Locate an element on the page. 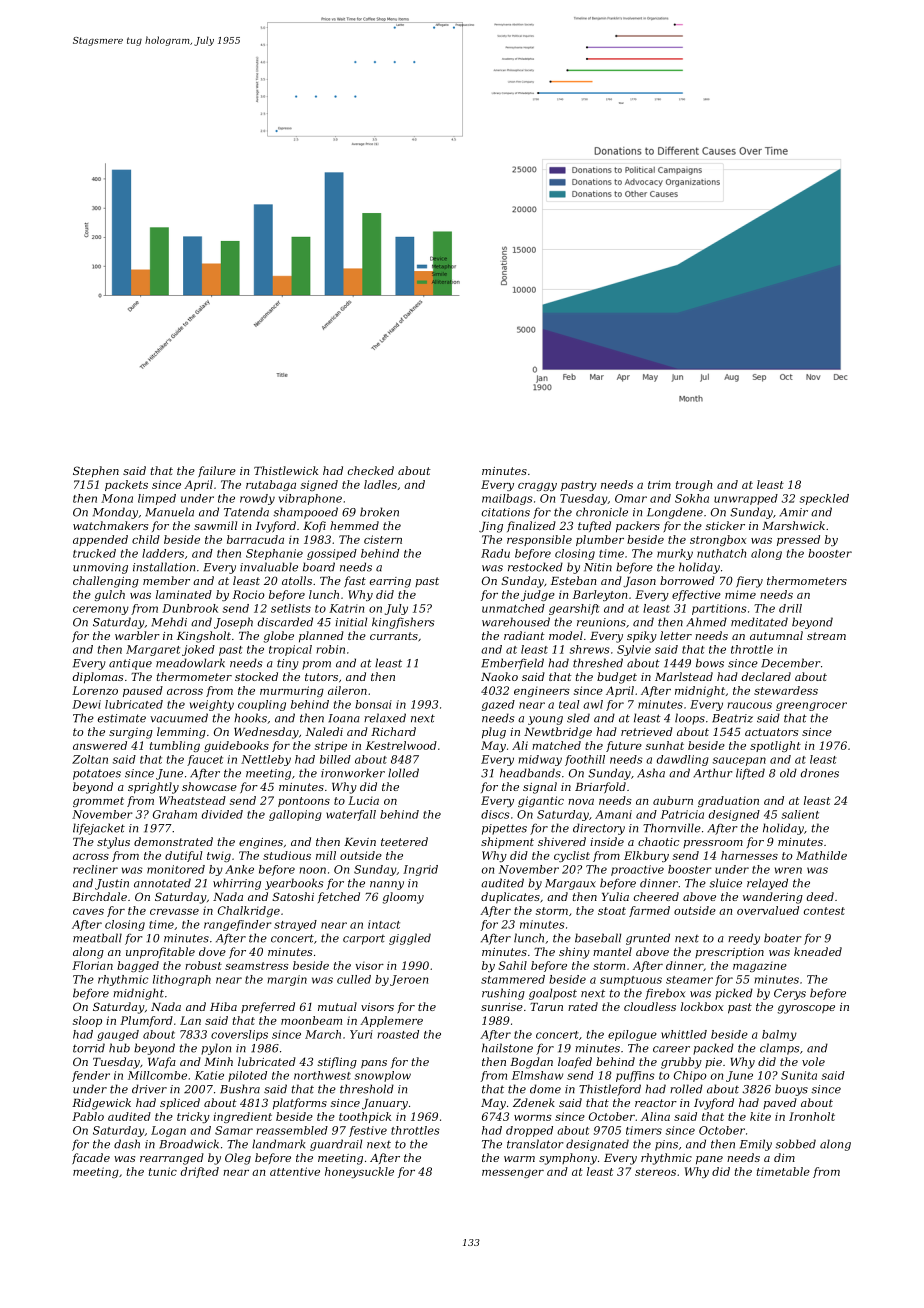  vibraphone is located at coordinates (310, 499).
